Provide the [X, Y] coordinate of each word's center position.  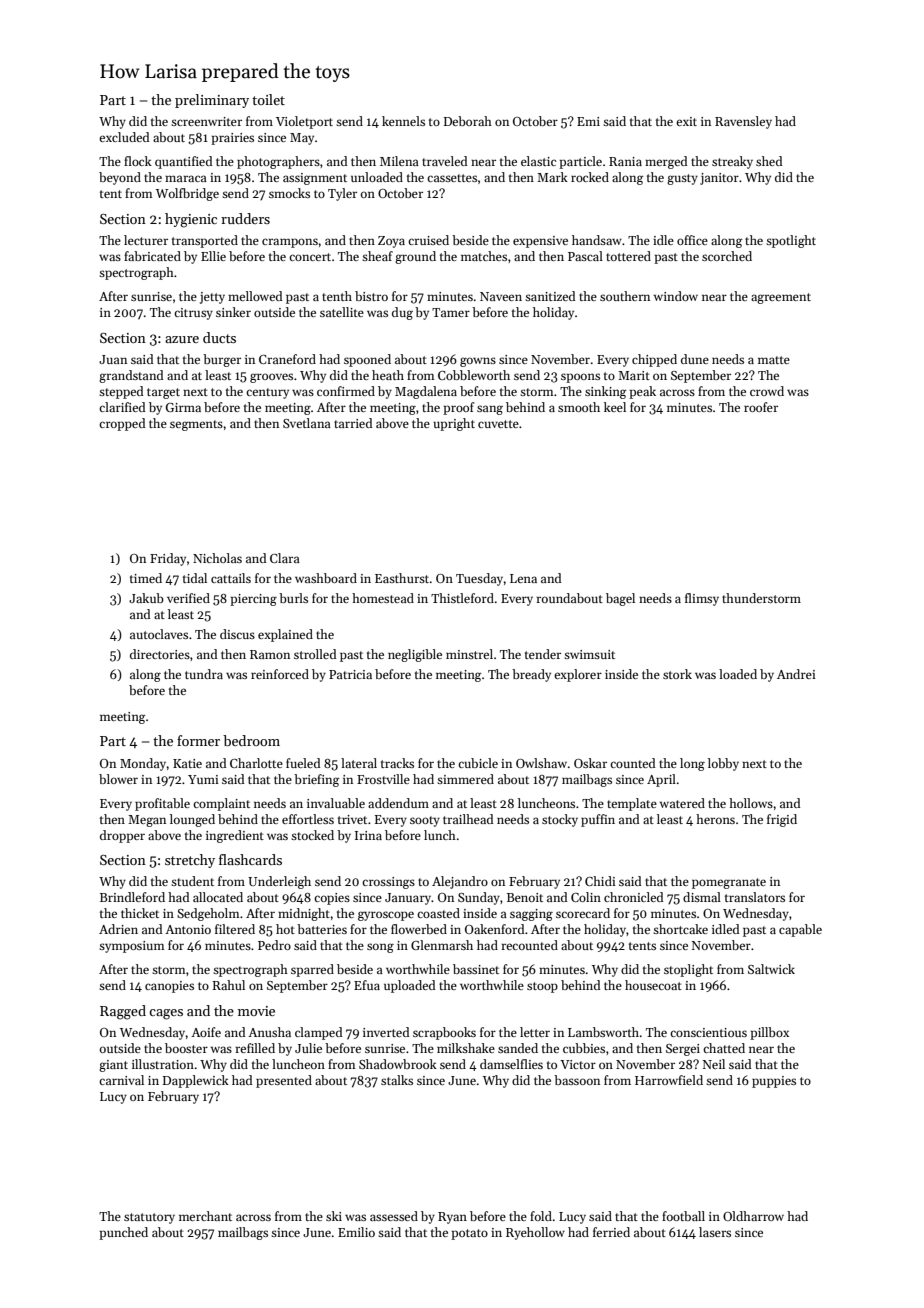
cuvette [498, 424]
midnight [304, 914]
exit [686, 121]
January [408, 899]
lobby [723, 764]
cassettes [452, 178]
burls [293, 598]
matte [774, 360]
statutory [149, 1218]
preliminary [212, 101]
